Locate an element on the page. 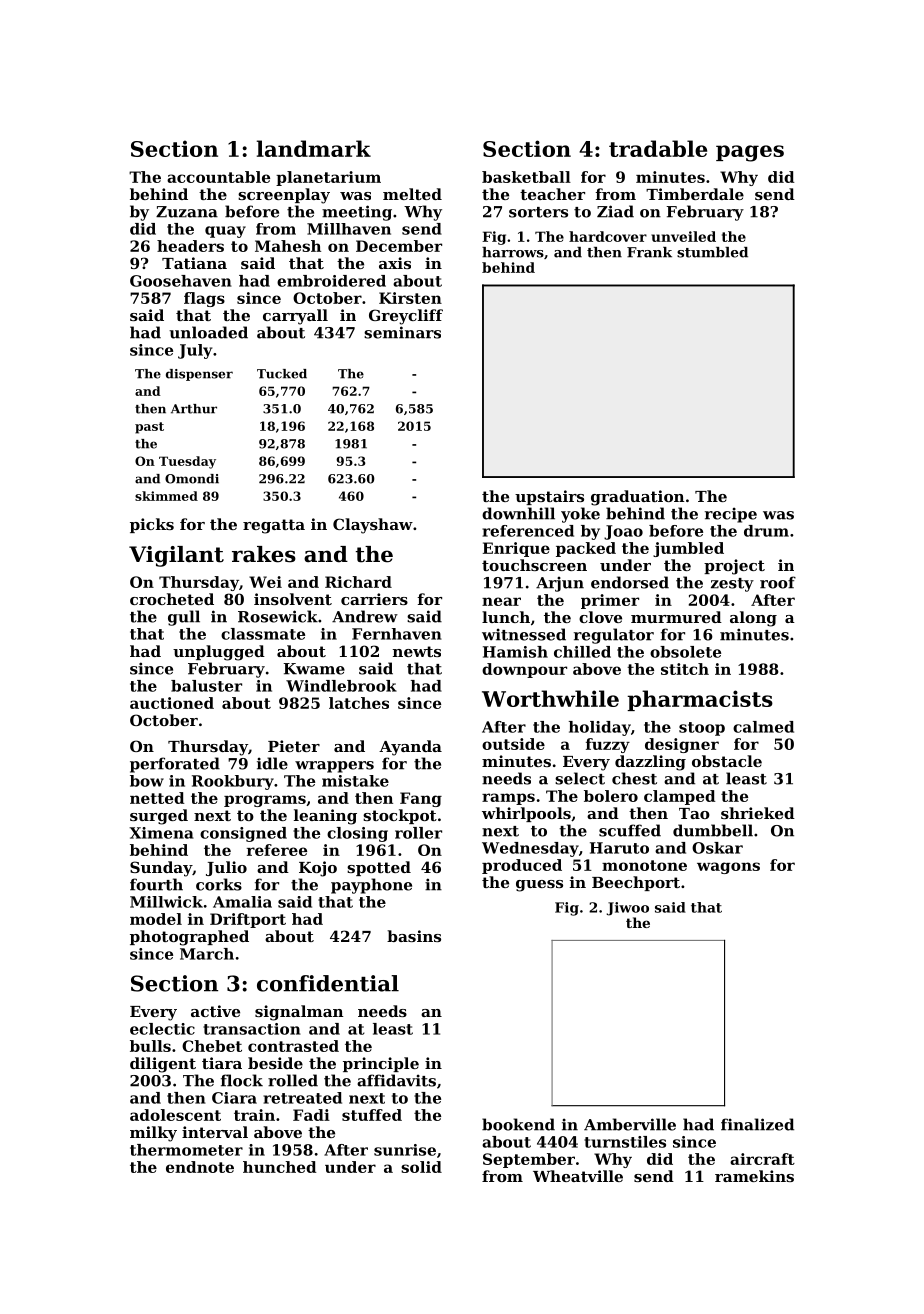 The height and width of the document is (1314, 924). lunch is located at coordinates (506, 617).
